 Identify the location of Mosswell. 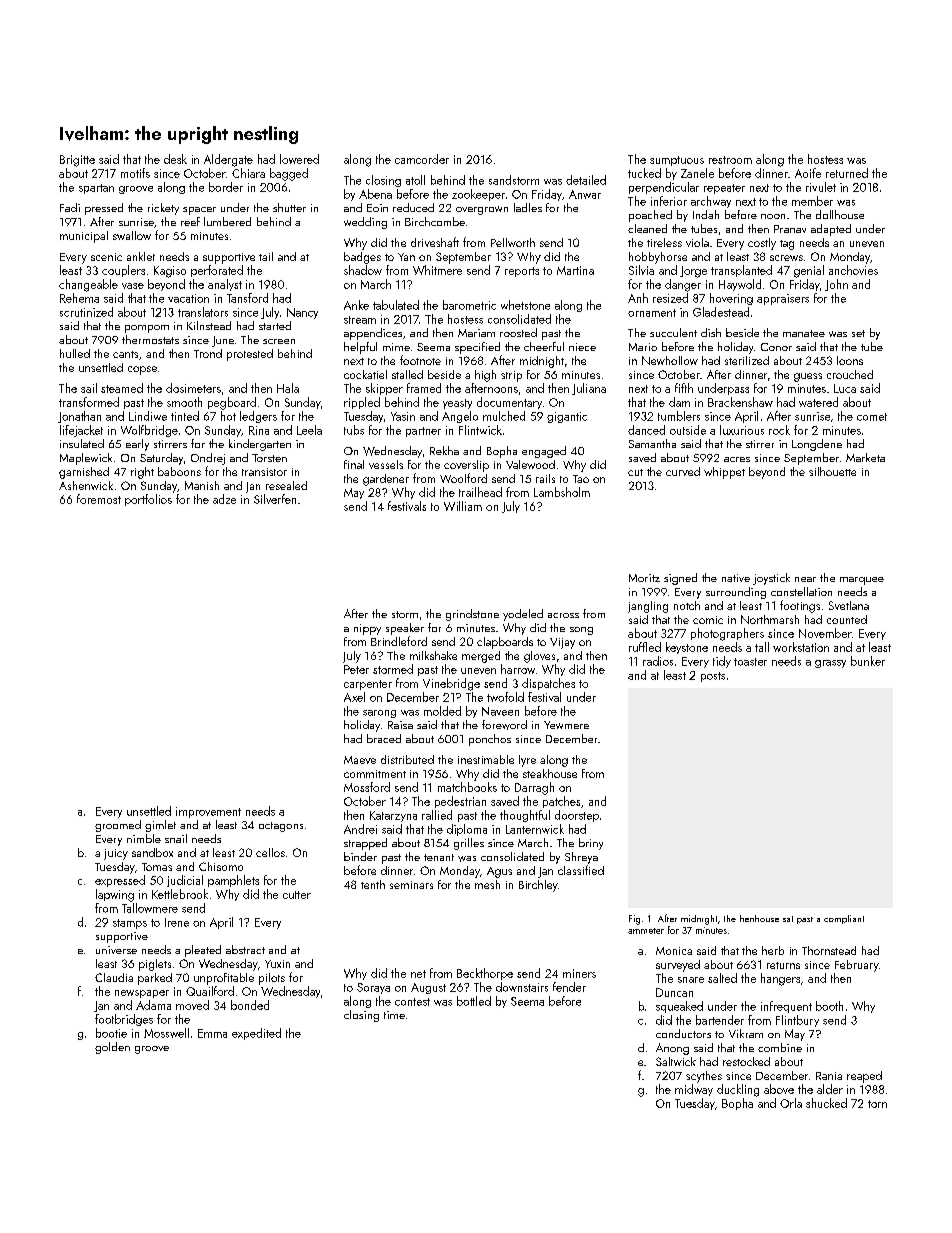
(166, 1033).
